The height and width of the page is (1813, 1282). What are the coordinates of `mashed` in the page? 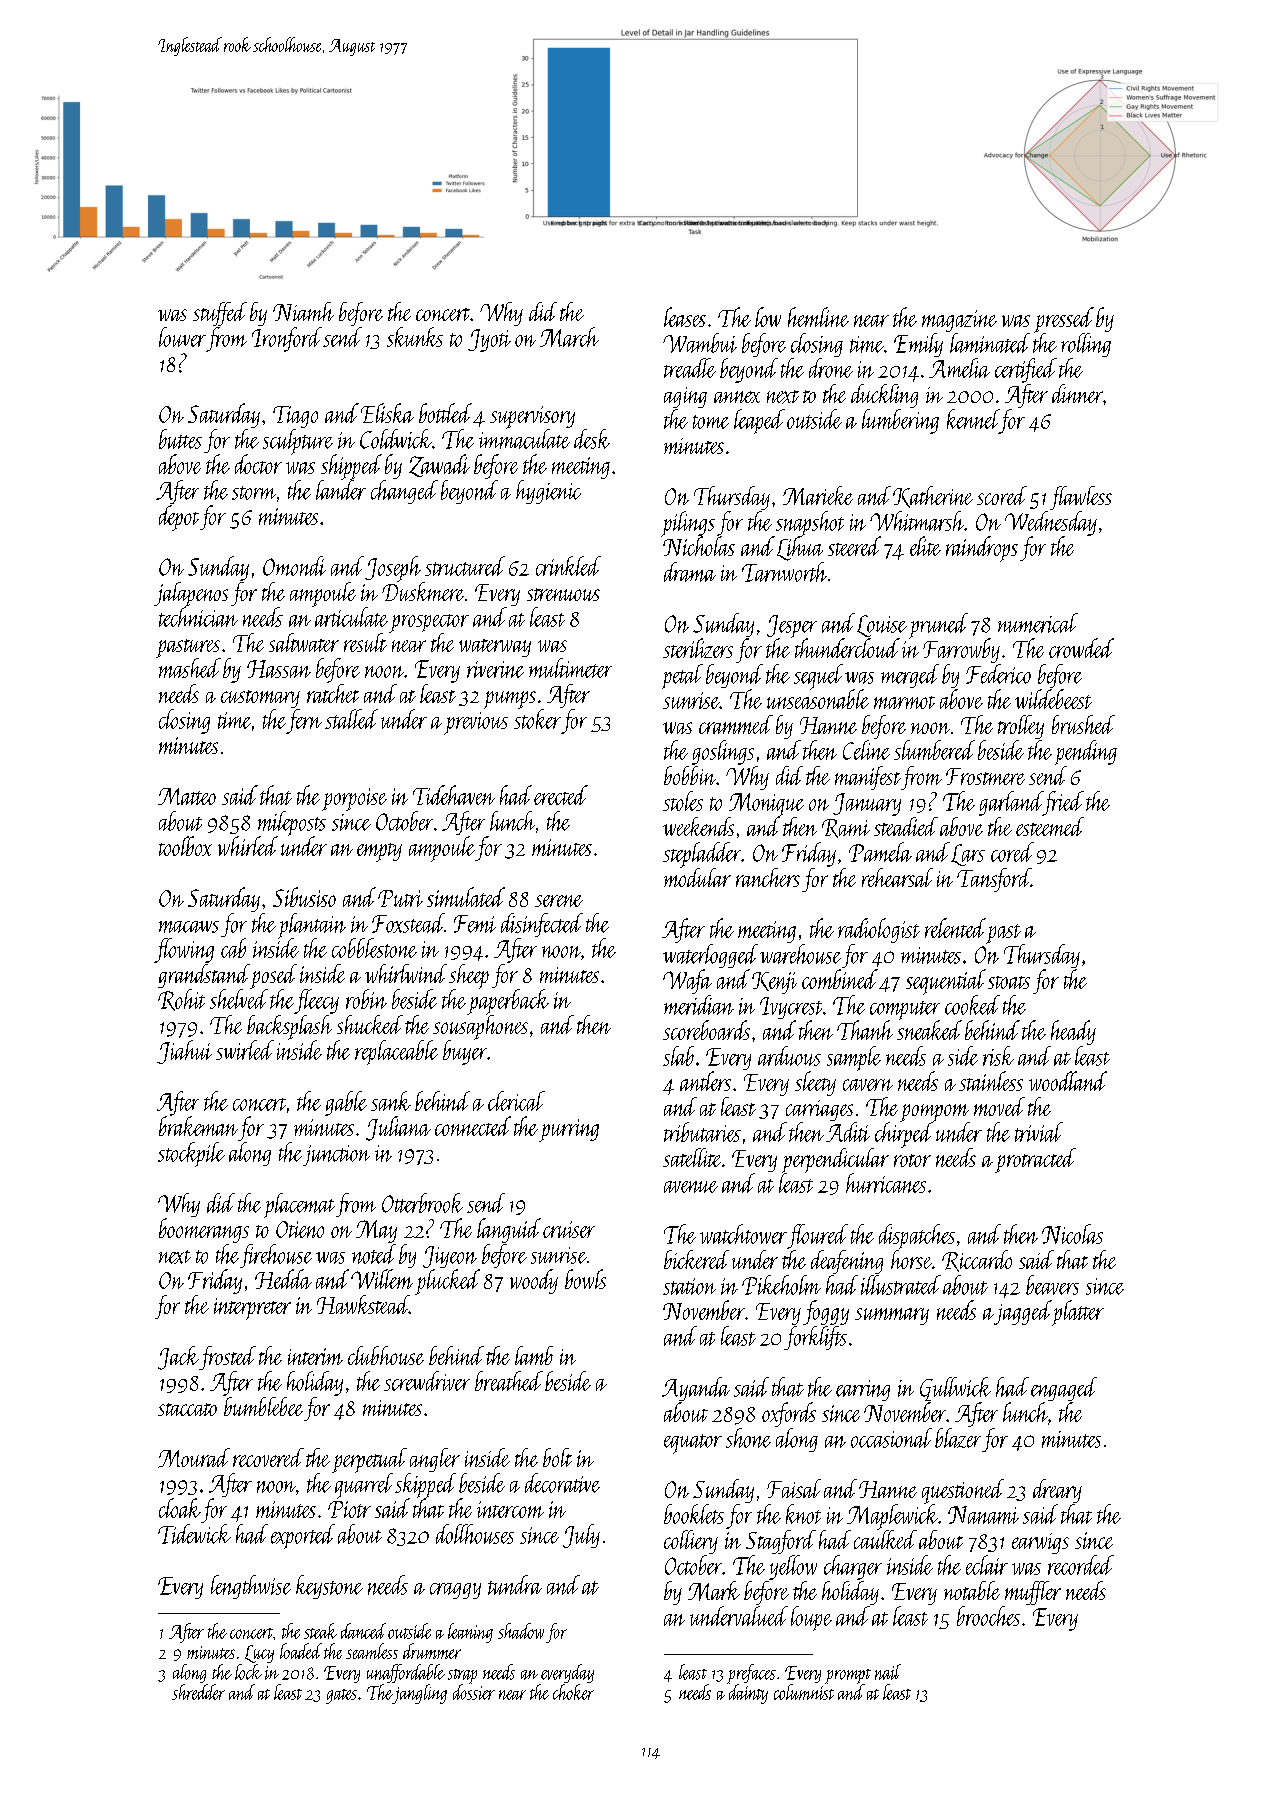 It's located at (190, 668).
